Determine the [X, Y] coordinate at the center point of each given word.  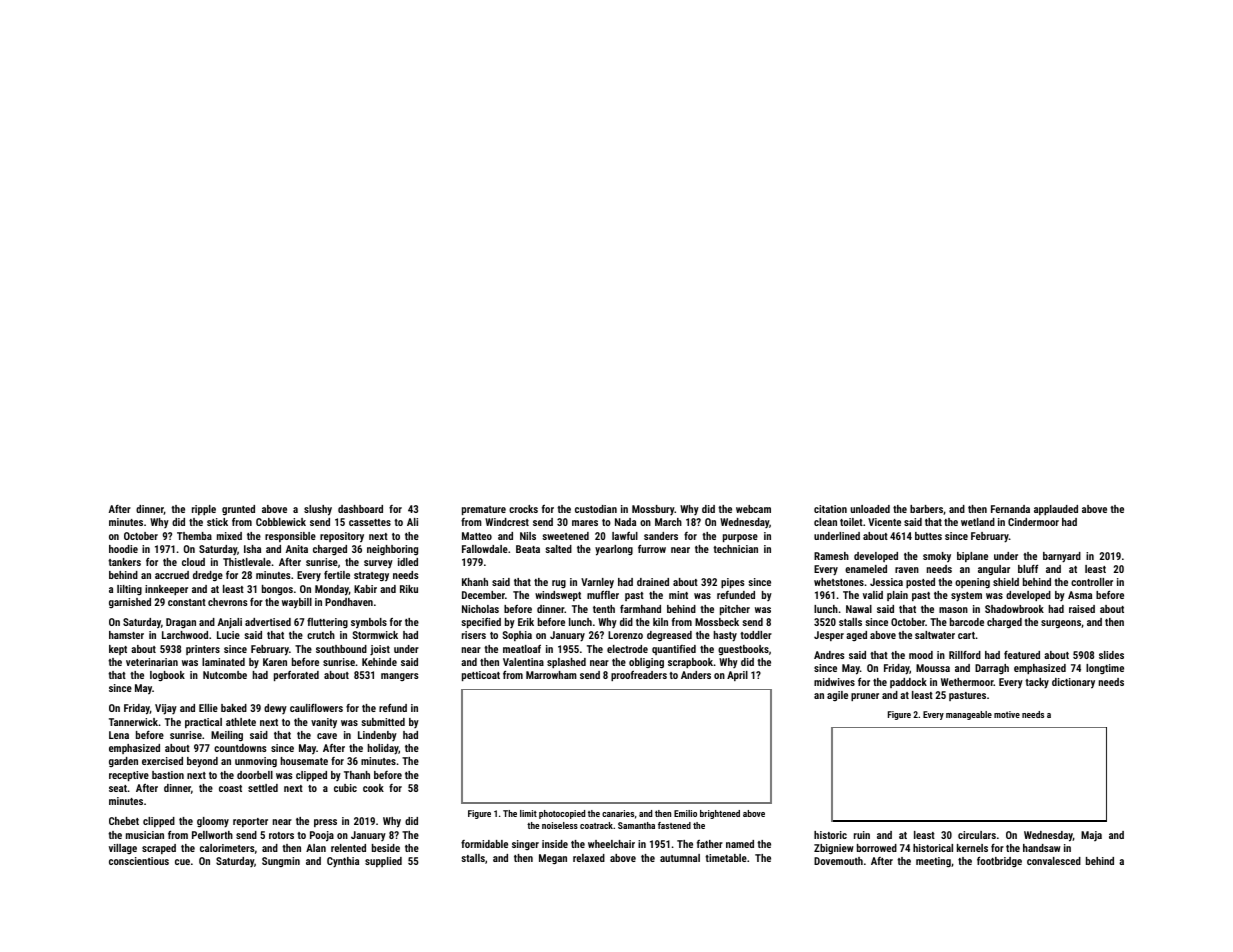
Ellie [208, 708]
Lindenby [377, 736]
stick [217, 522]
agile [837, 696]
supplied [383, 862]
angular [994, 570]
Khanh [475, 582]
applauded [1056, 510]
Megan [553, 859]
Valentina [523, 662]
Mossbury [653, 510]
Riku [409, 589]
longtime [1105, 669]
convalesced [1054, 861]
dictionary [1073, 683]
